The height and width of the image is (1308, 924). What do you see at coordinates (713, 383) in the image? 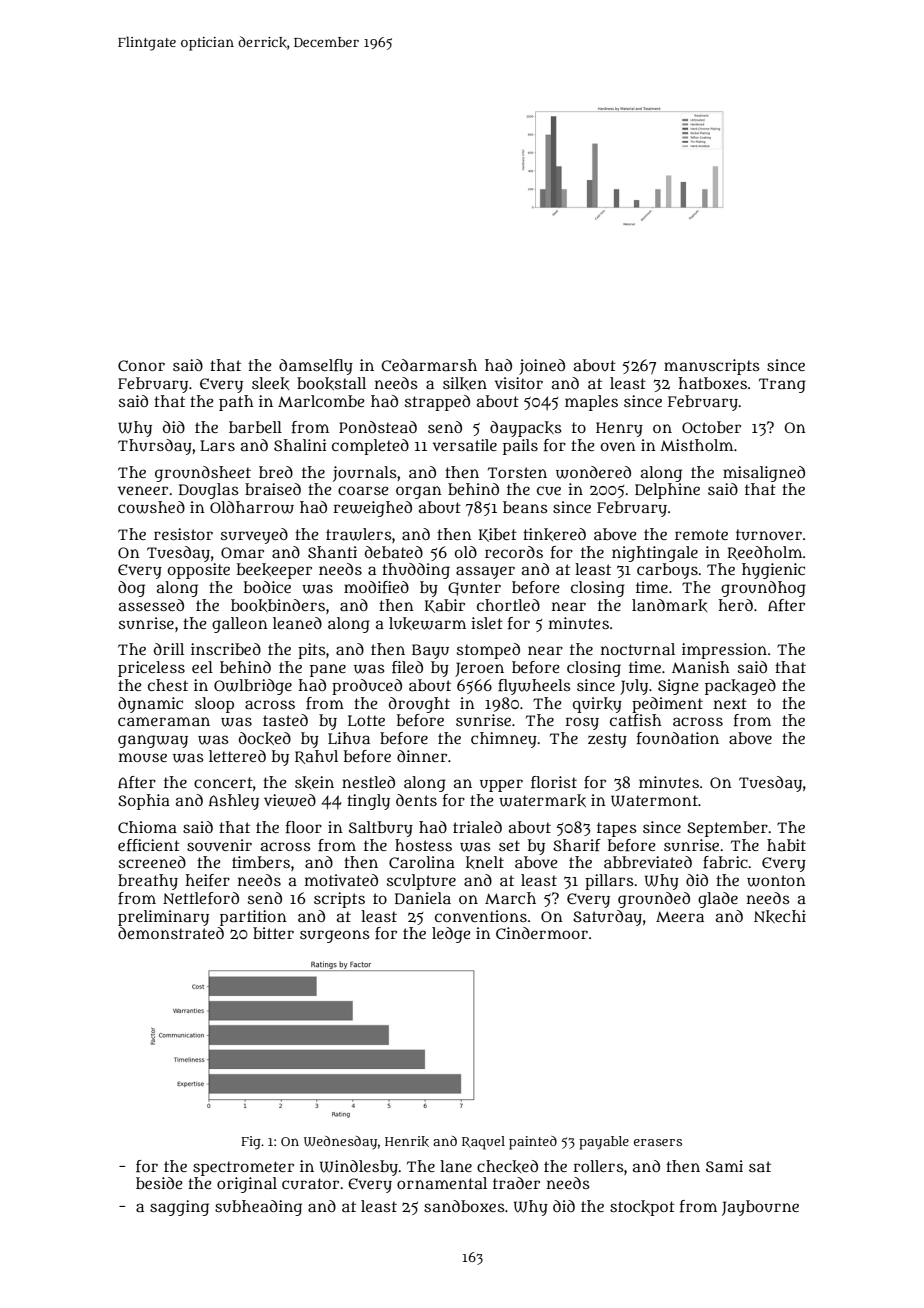
I see `hatboxes` at bounding box center [713, 383].
